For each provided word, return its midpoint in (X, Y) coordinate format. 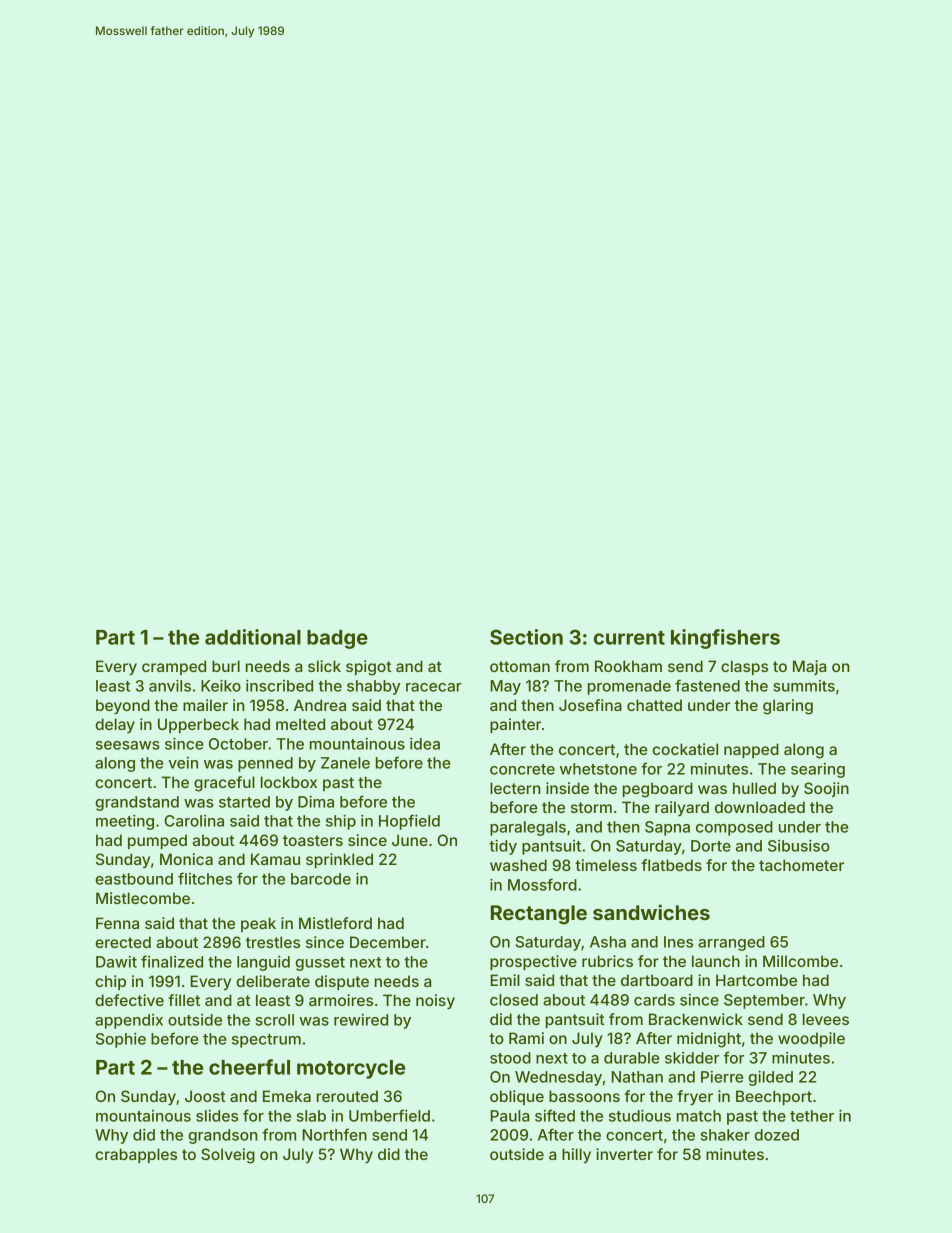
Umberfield (389, 1115)
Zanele (345, 763)
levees (826, 1019)
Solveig (228, 1156)
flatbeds (671, 865)
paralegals (528, 828)
